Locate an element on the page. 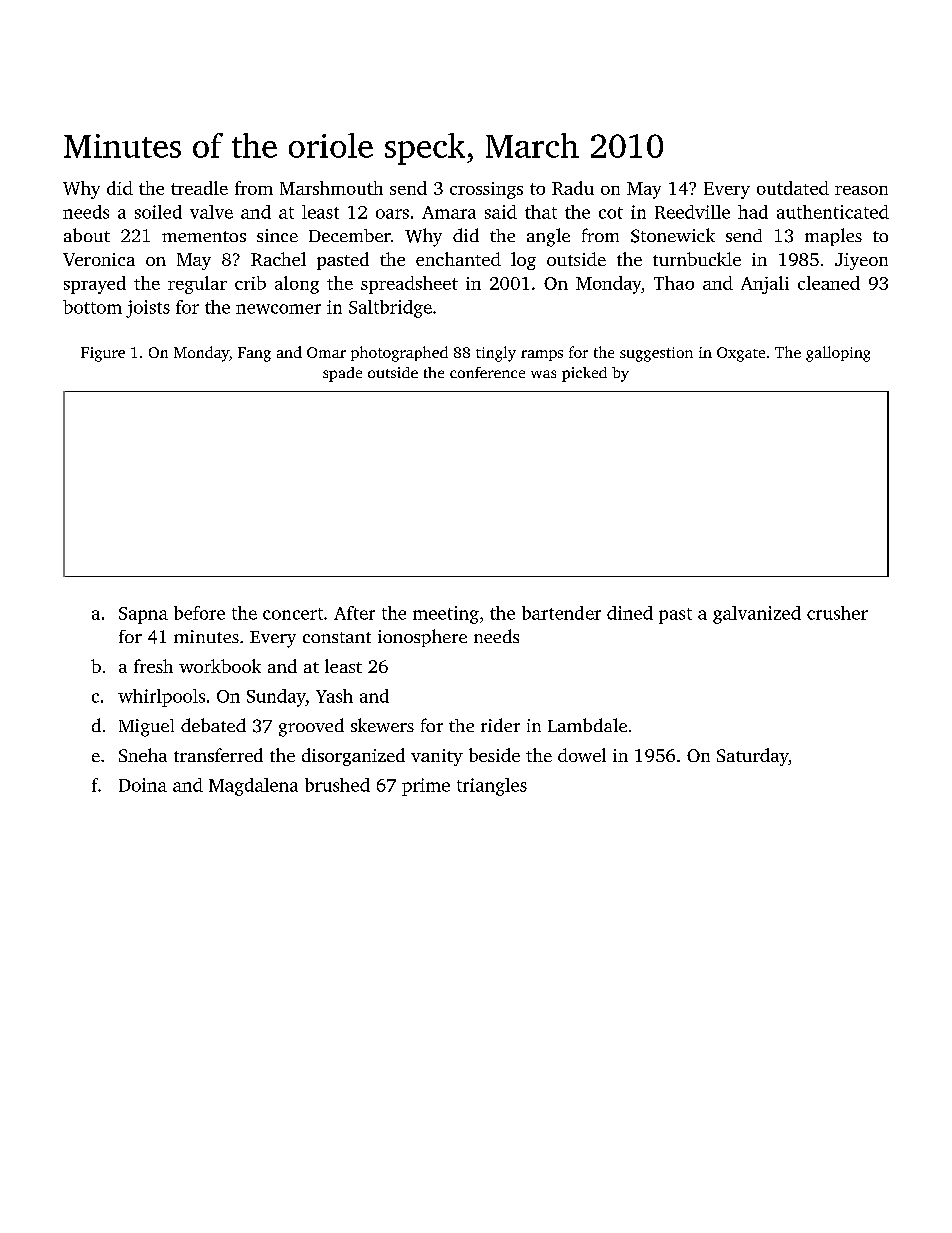 Image resolution: width=952 pixels, height=1233 pixels. Sapna is located at coordinates (143, 615).
